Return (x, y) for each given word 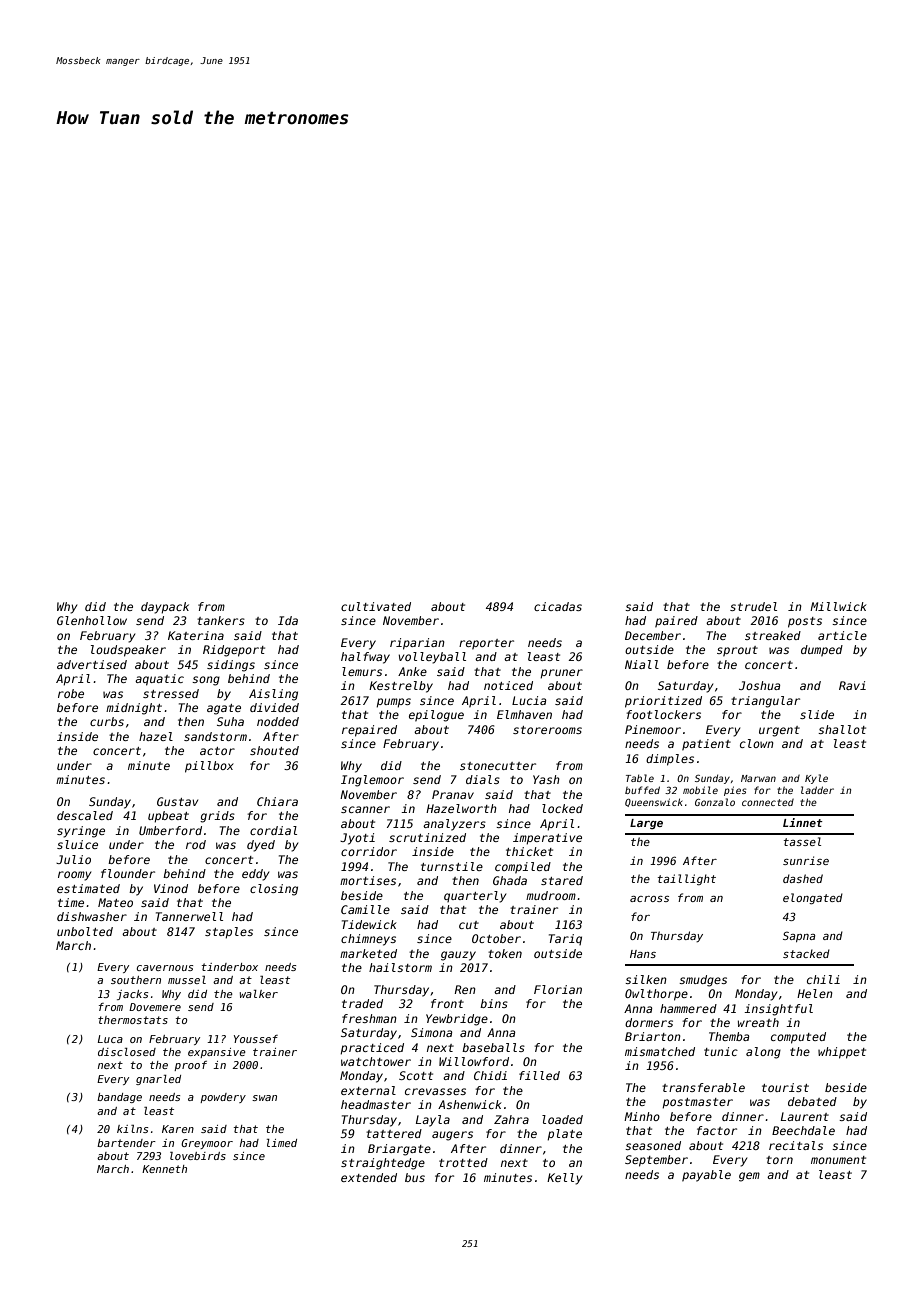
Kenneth (164, 1169)
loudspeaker (128, 651)
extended (369, 1177)
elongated (813, 899)
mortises (368, 880)
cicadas (558, 606)
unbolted (85, 931)
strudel (753, 606)
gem (749, 1177)
